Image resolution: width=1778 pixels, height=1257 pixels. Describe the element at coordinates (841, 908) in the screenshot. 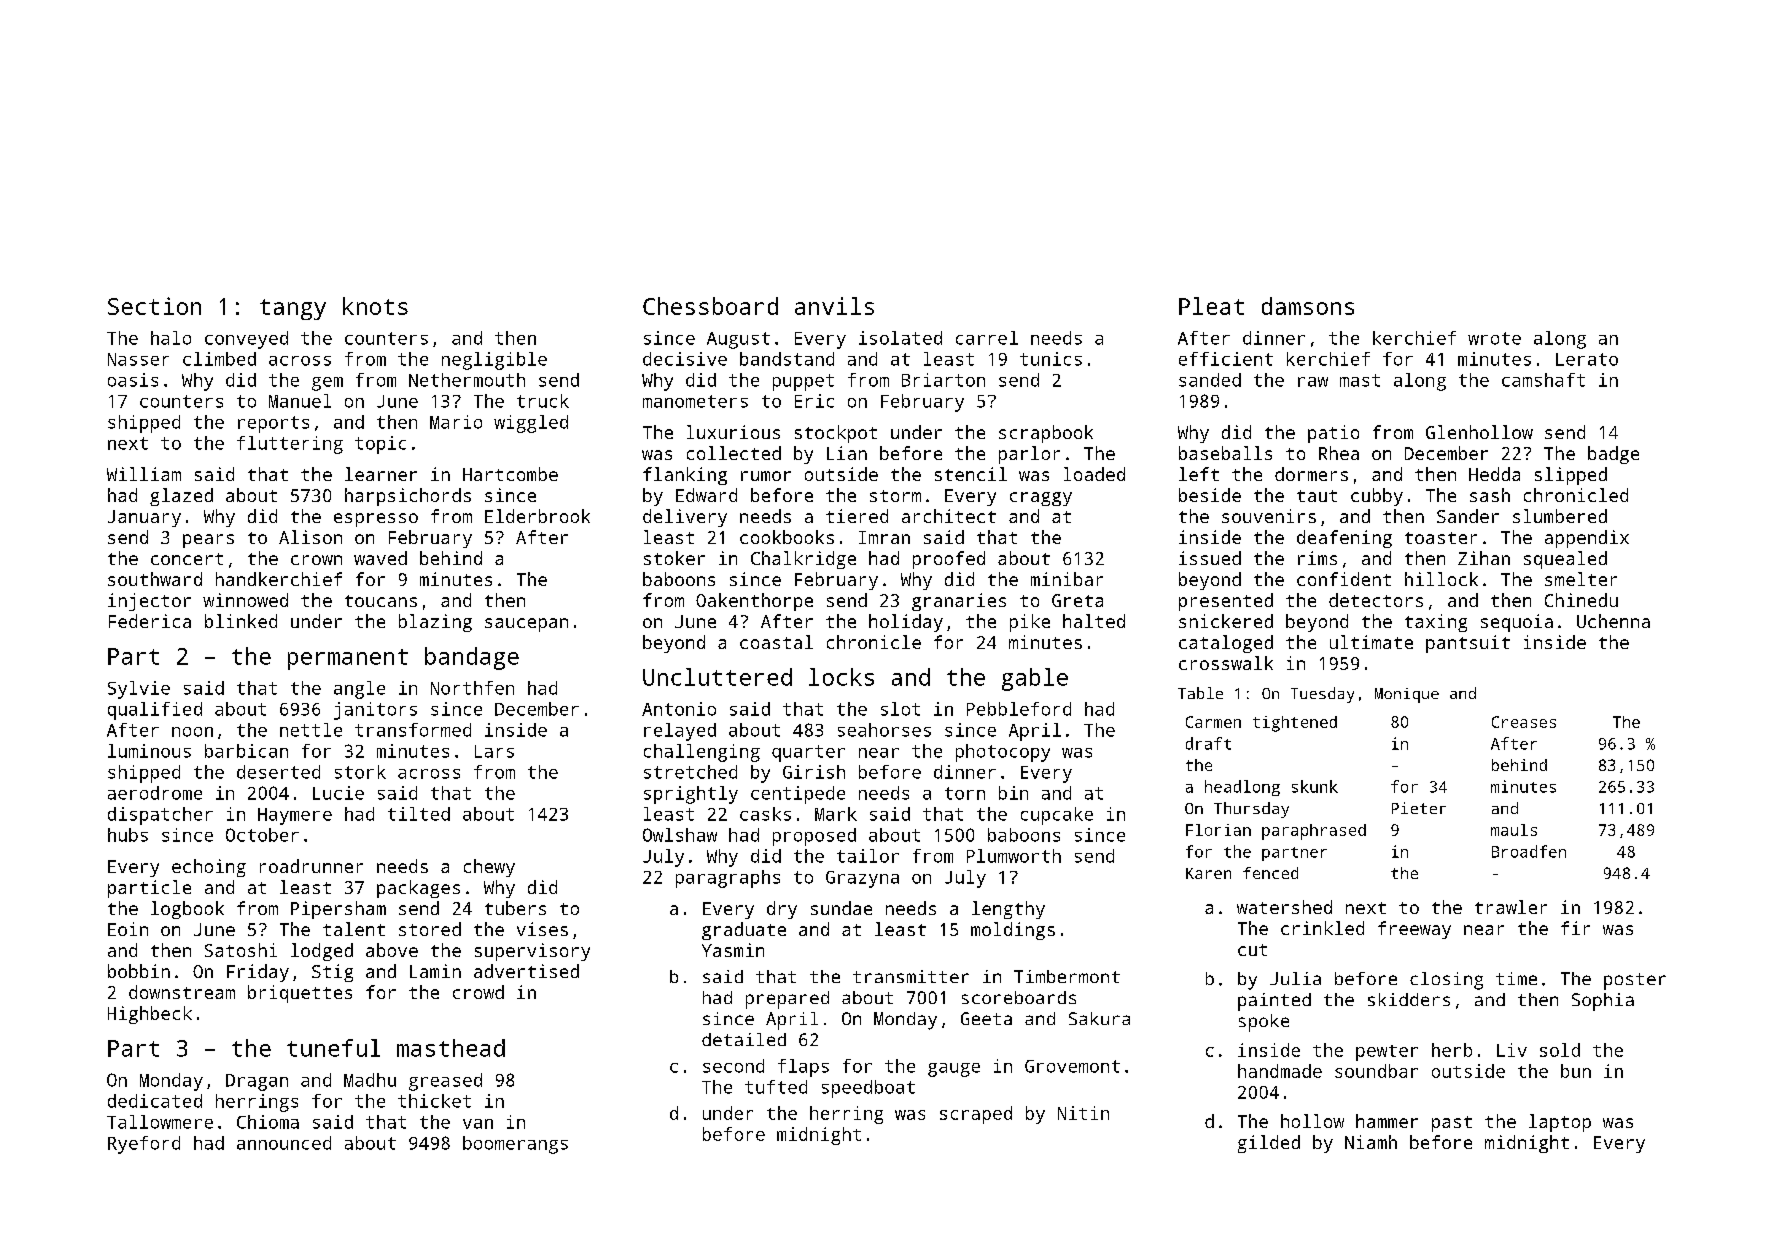

I see `sundae` at that location.
